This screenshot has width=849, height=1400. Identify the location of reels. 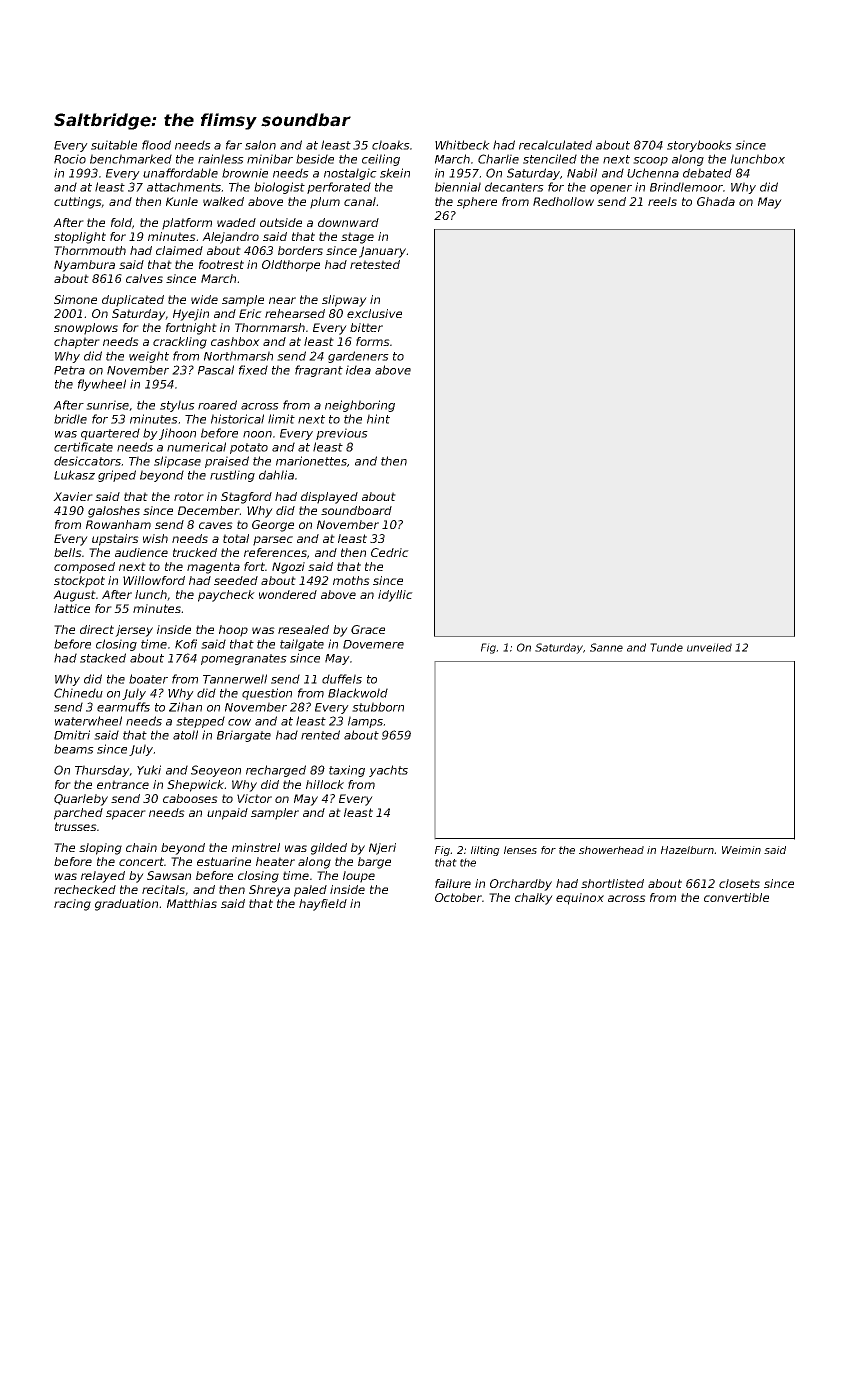
(662, 201).
